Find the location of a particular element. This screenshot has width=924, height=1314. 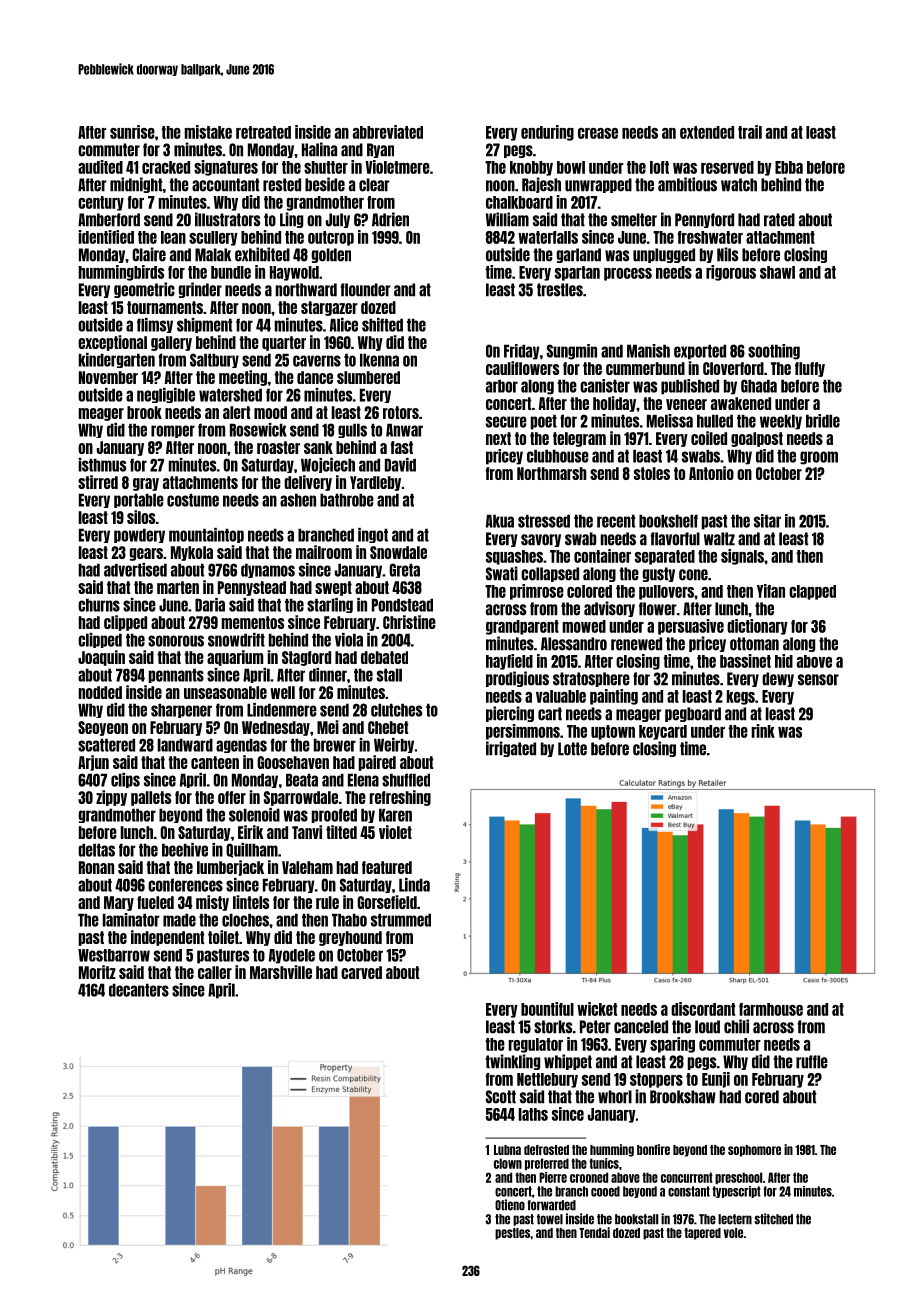

decanters is located at coordinates (139, 990).
